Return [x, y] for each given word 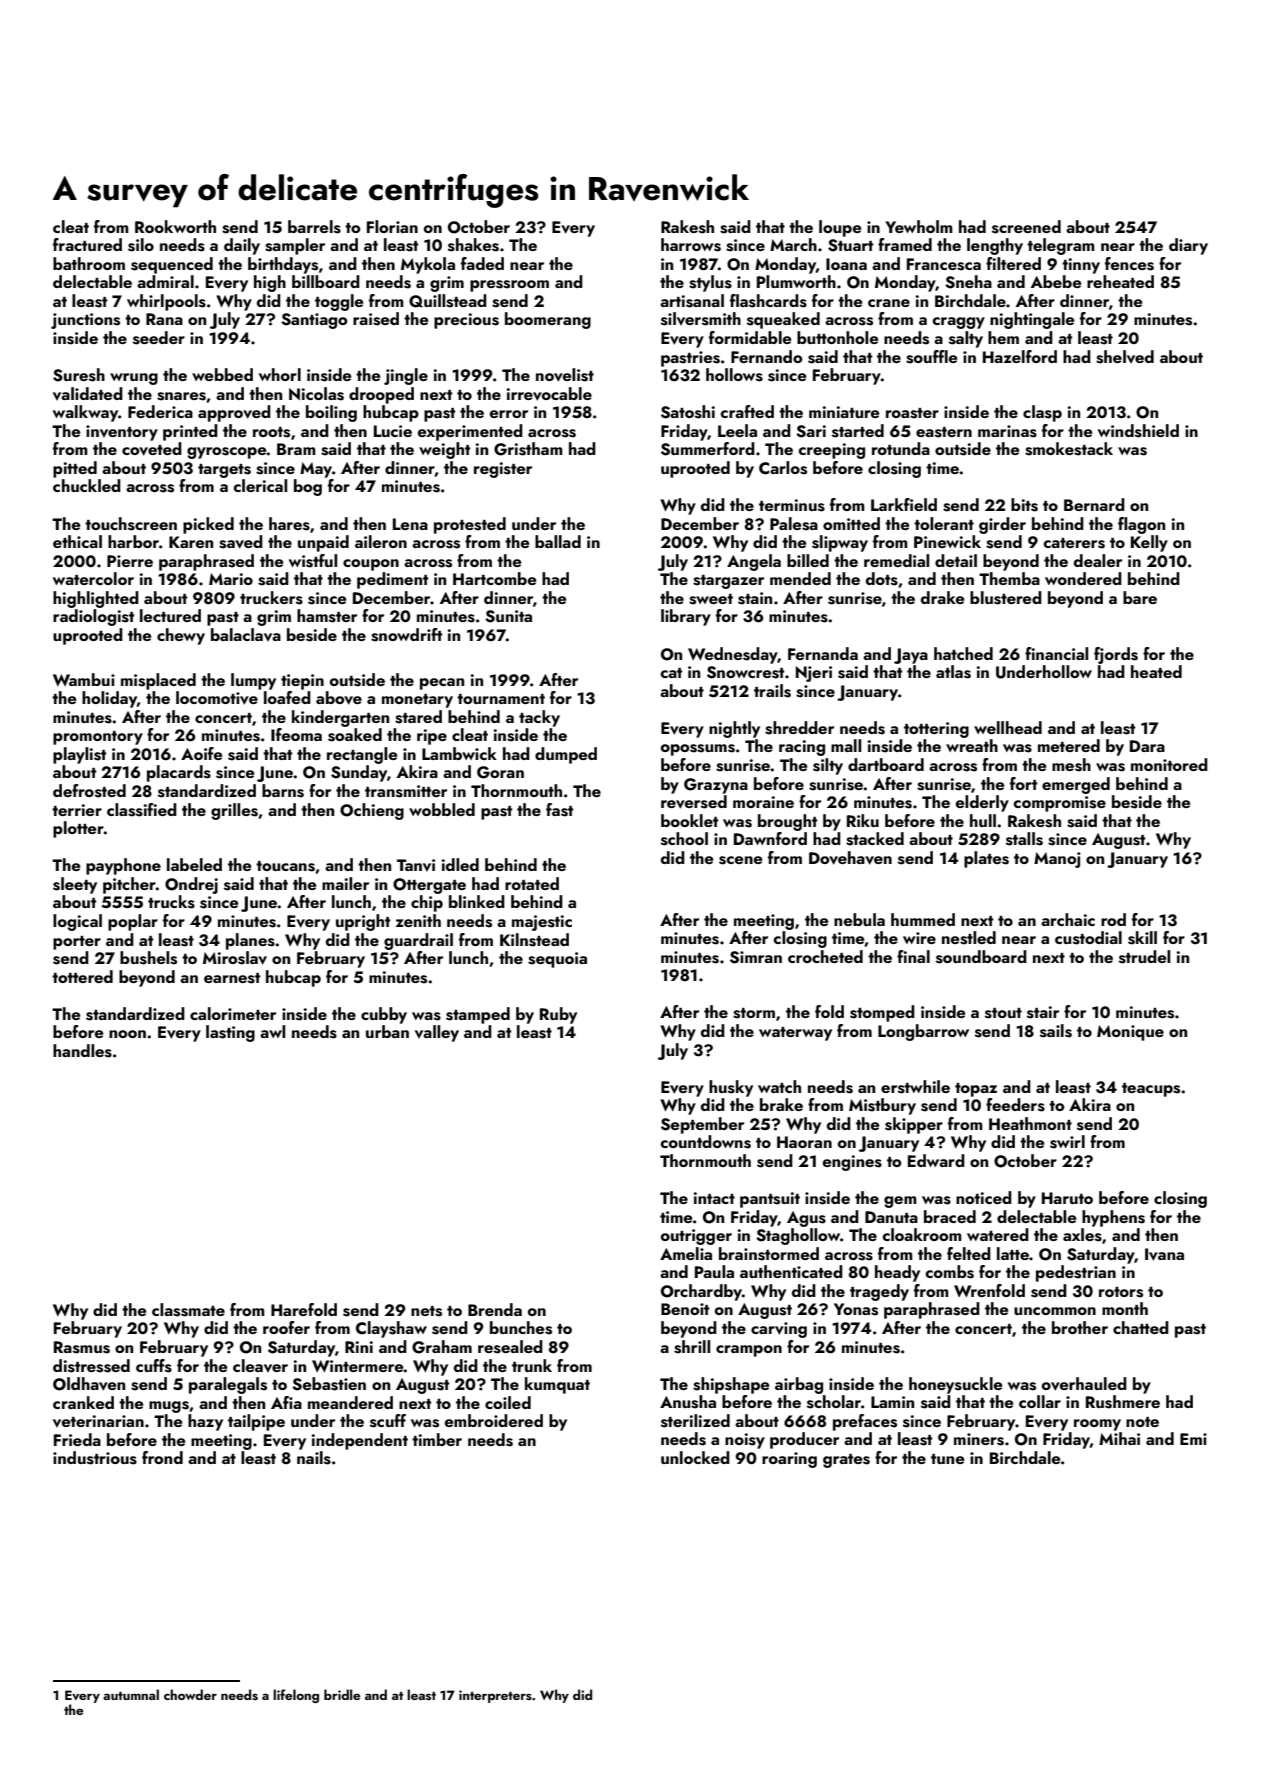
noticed [984, 1197]
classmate [188, 1310]
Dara [1147, 746]
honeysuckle [955, 1385]
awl [272, 1031]
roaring [789, 1460]
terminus [792, 505]
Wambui [84, 679]
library [686, 617]
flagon [1141, 525]
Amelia [686, 1253]
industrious [95, 1458]
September [702, 1125]
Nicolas [316, 394]
